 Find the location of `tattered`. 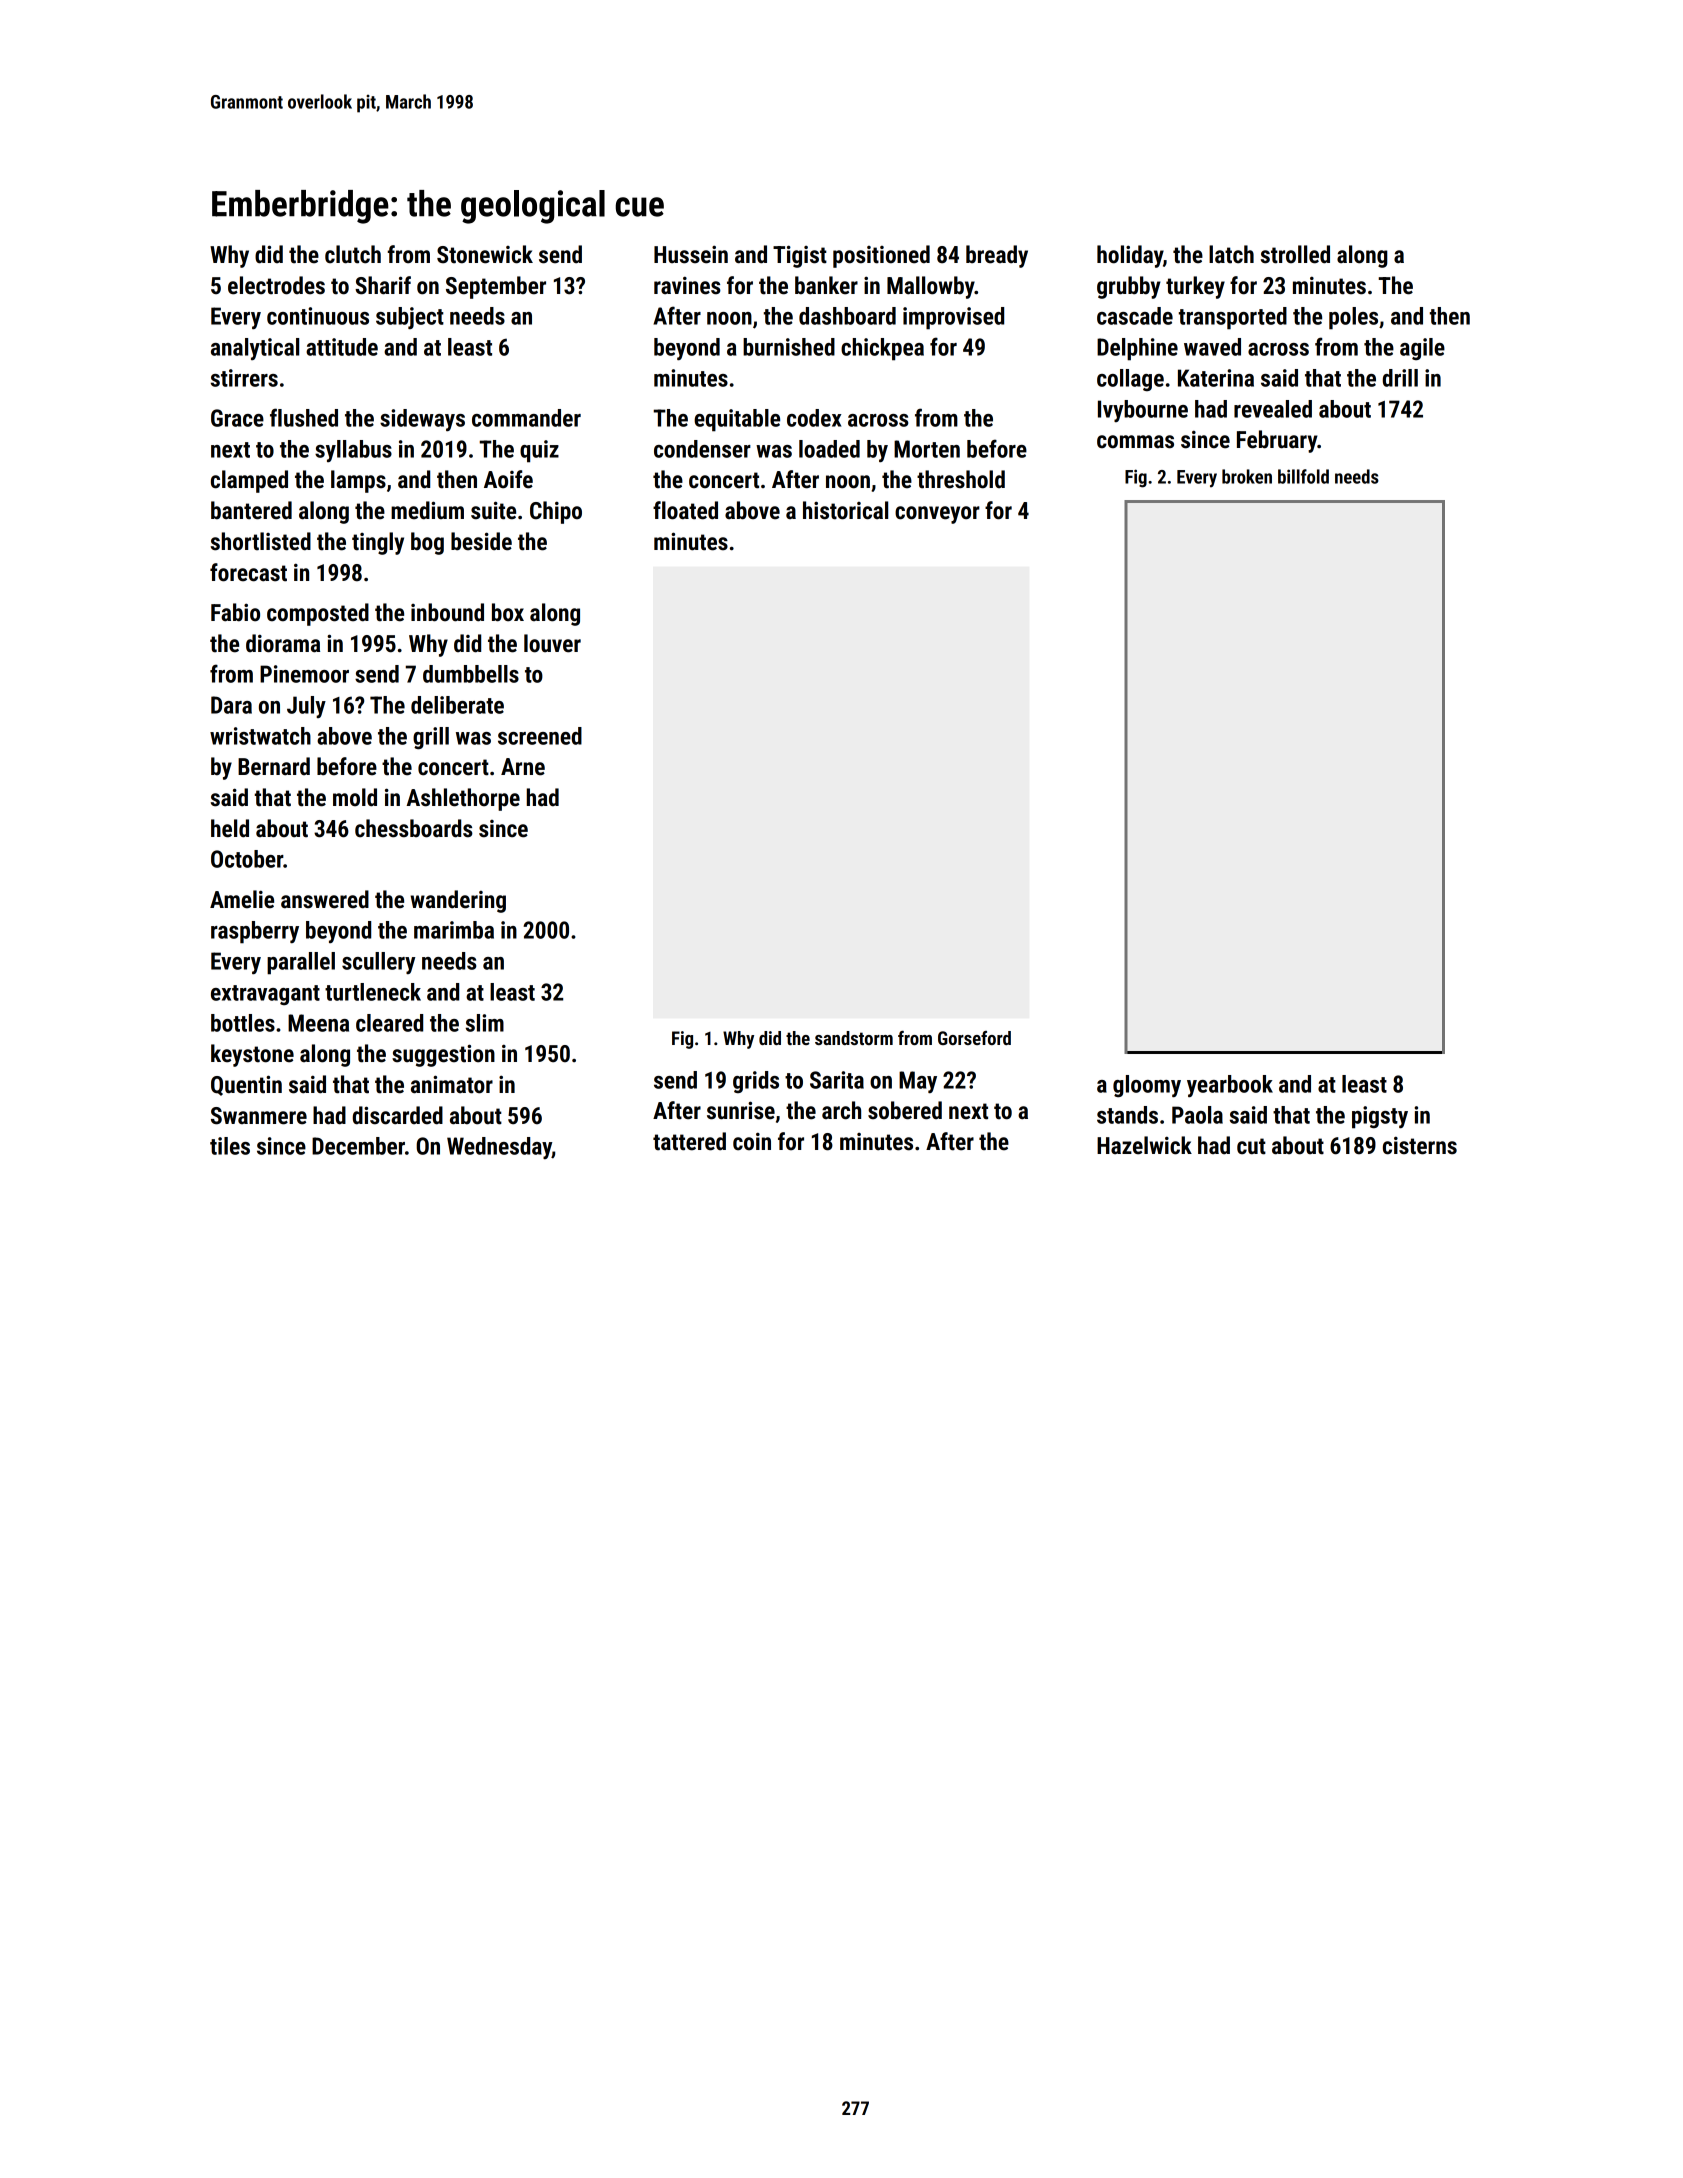

tattered is located at coordinates (689, 1141).
